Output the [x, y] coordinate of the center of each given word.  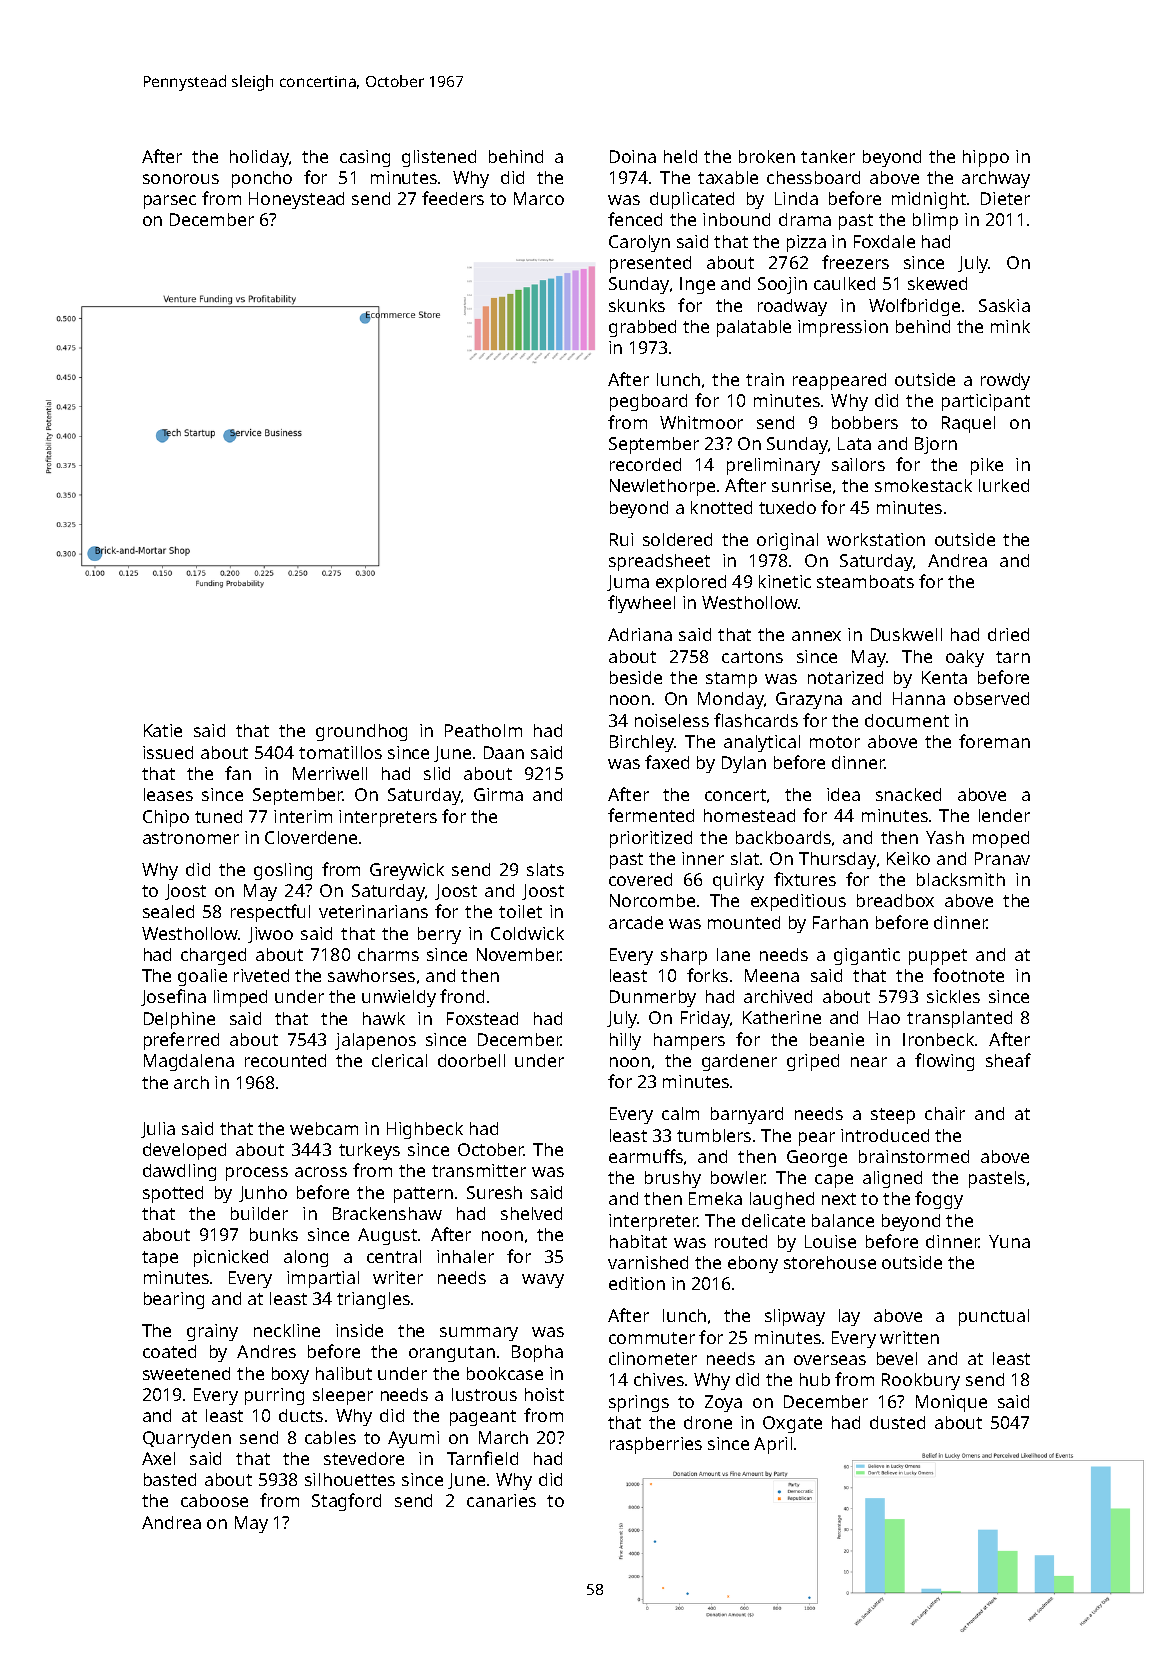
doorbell [471, 1060]
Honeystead [296, 200]
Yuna [1009, 1241]
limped [240, 998]
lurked [1004, 485]
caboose [214, 1500]
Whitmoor [701, 422]
